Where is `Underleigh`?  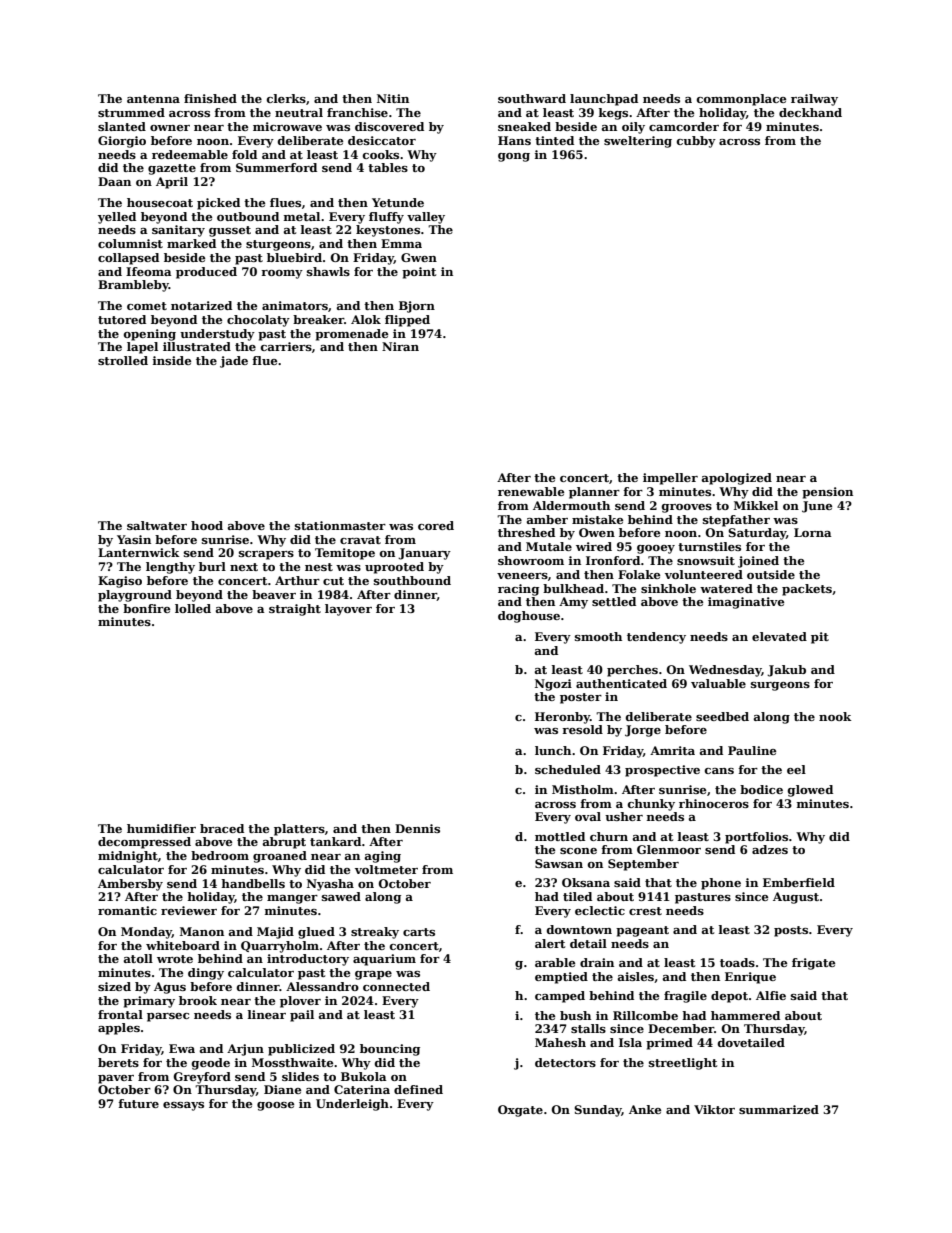 Underleigh is located at coordinates (352, 1105).
